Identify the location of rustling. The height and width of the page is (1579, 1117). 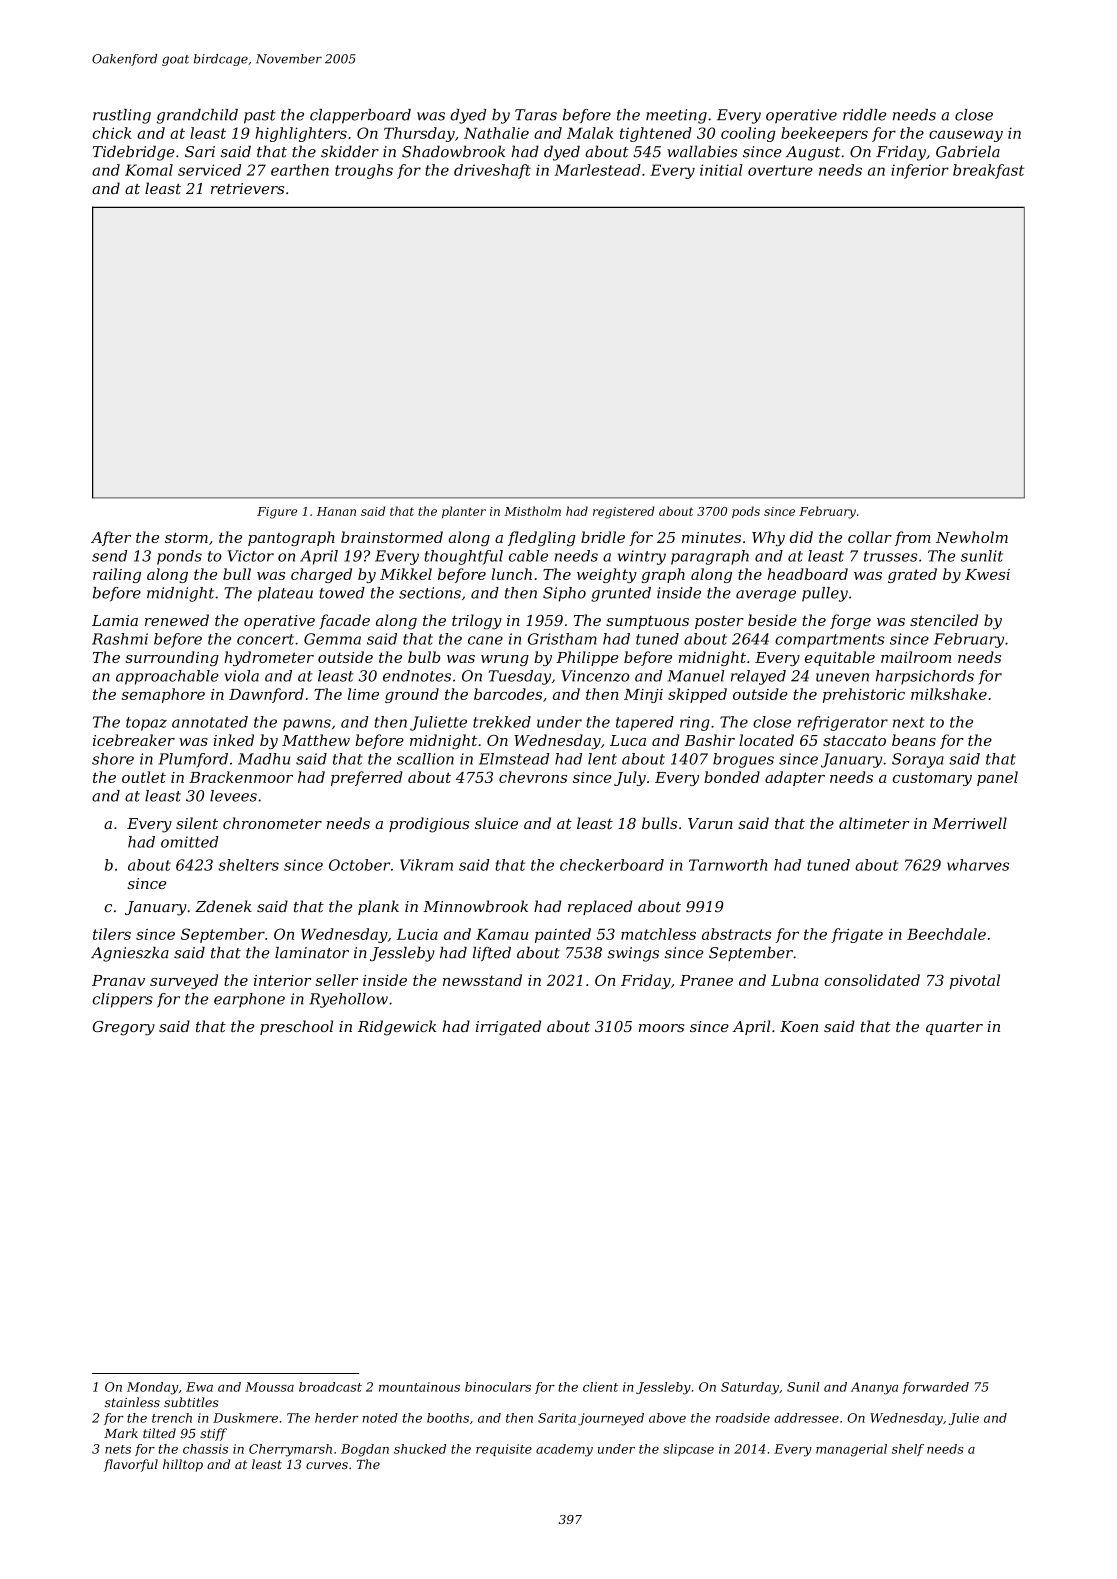
(122, 116).
